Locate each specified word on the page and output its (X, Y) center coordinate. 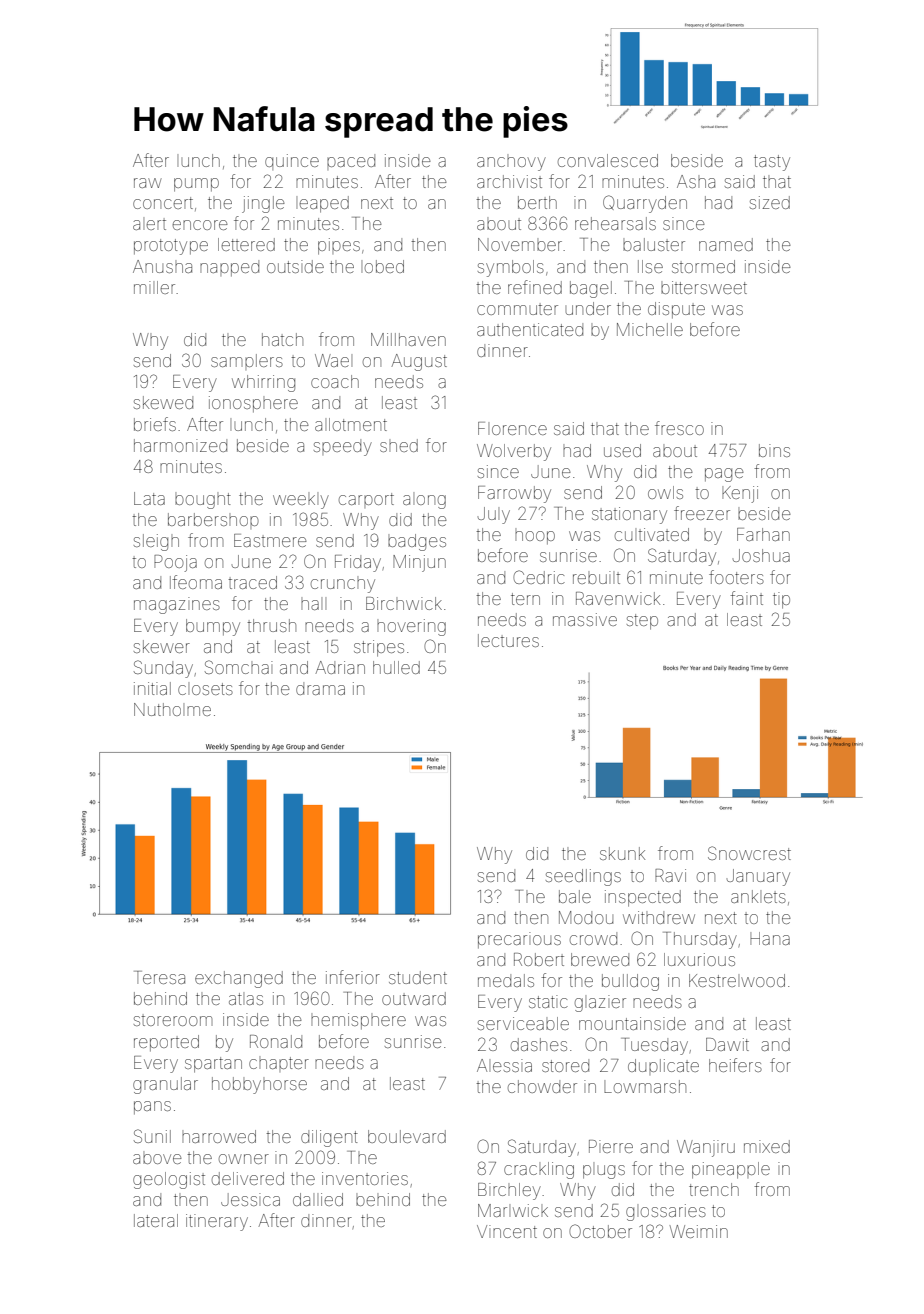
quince (292, 162)
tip (781, 600)
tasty (772, 163)
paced (351, 160)
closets (205, 689)
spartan (213, 1065)
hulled (396, 667)
